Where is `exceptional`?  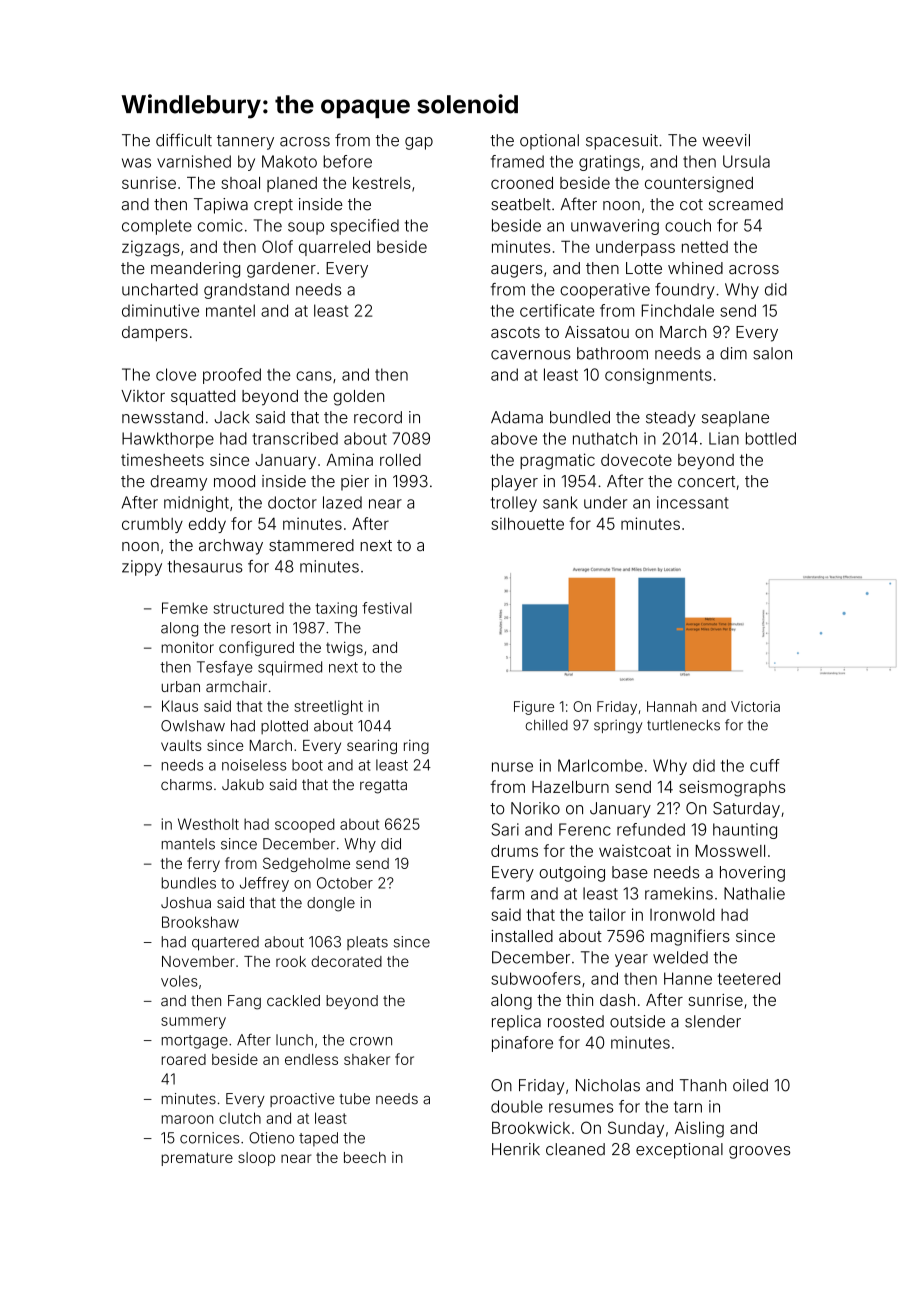 exceptional is located at coordinates (679, 1151).
